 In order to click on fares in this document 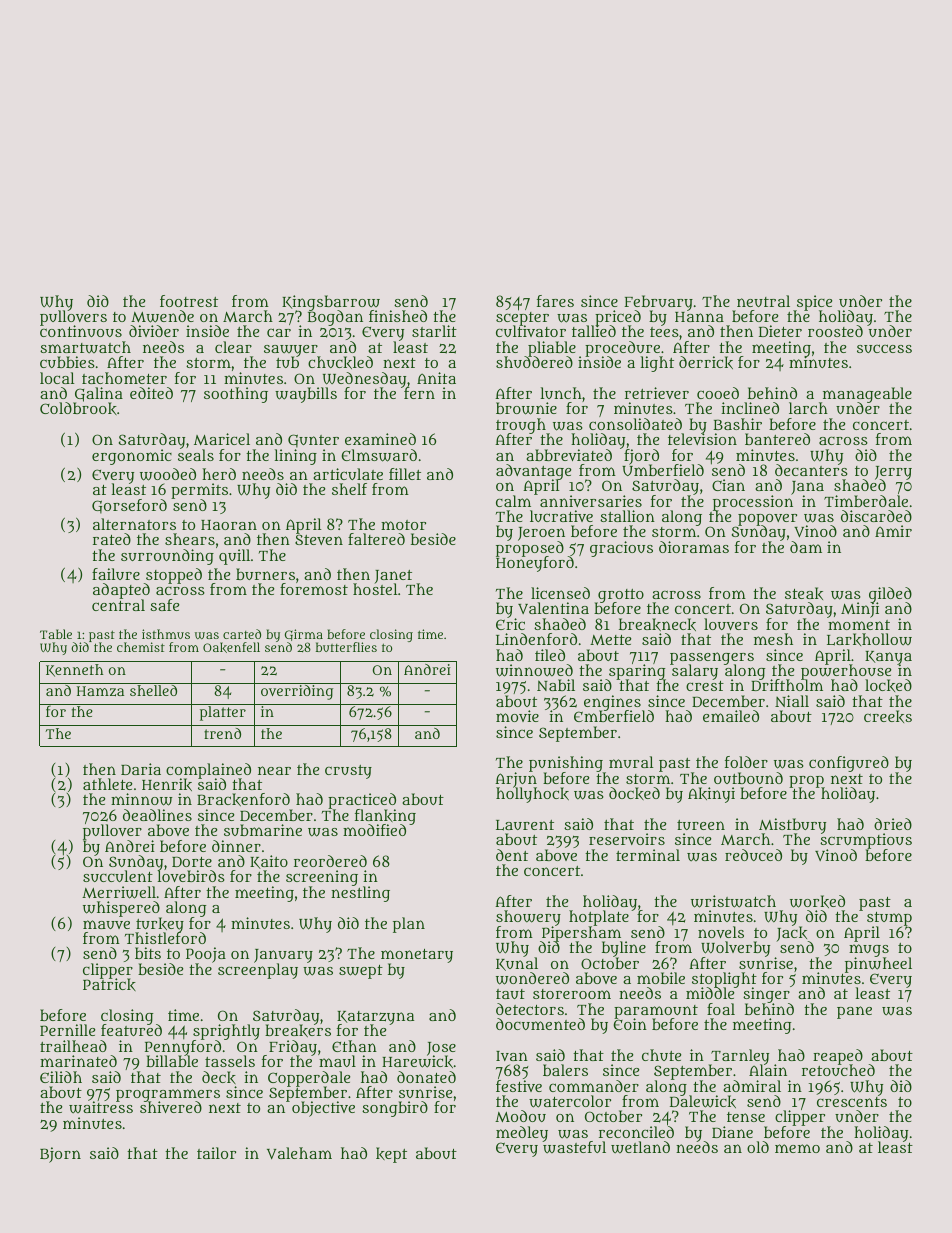, I will do `click(555, 301)`.
